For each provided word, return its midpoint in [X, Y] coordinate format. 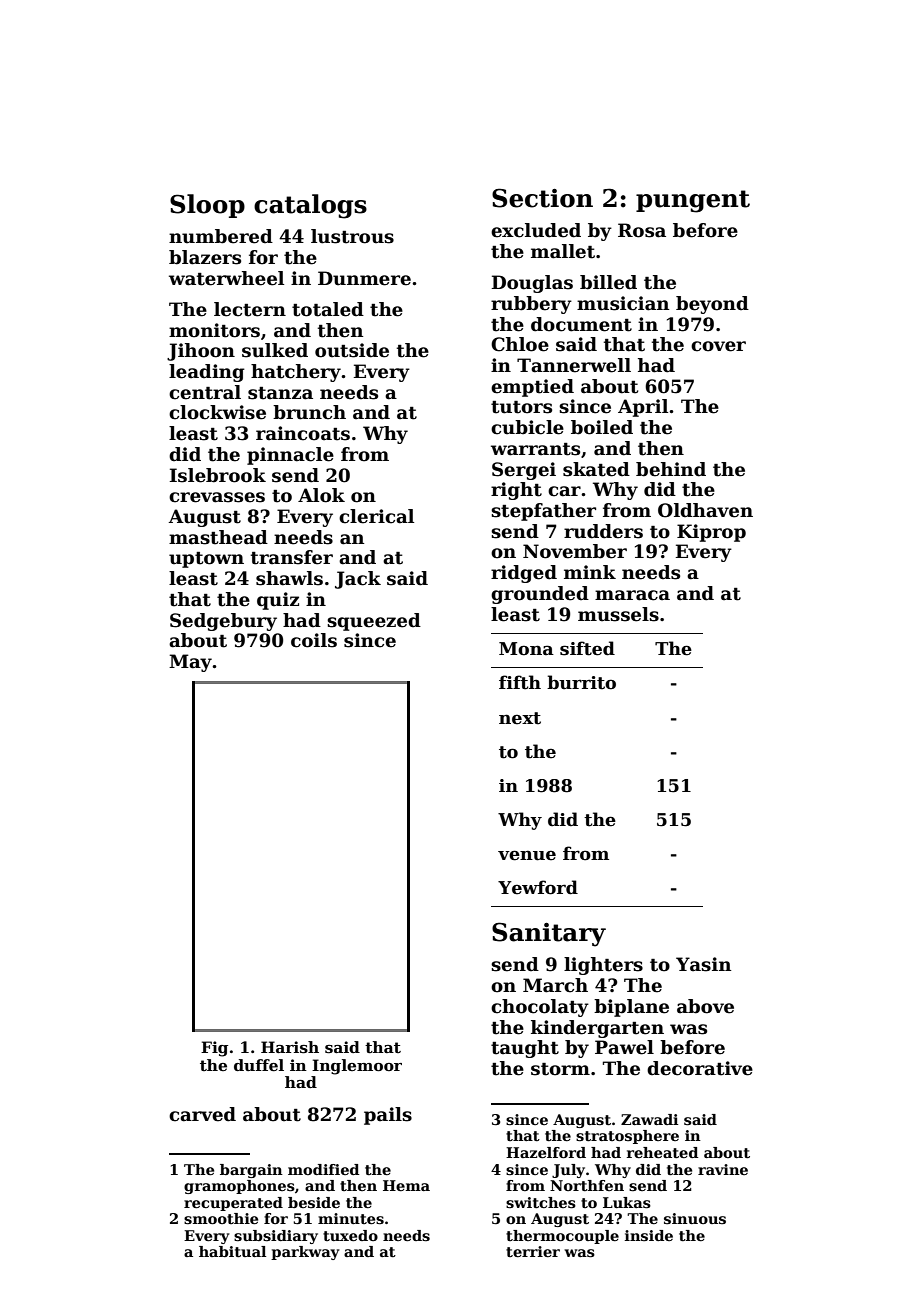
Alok [321, 495]
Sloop [207, 206]
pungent [693, 201]
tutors [521, 407]
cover [718, 346]
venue [527, 855]
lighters [603, 966]
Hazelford [546, 1152]
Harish [290, 1047]
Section [542, 198]
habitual [232, 1251]
